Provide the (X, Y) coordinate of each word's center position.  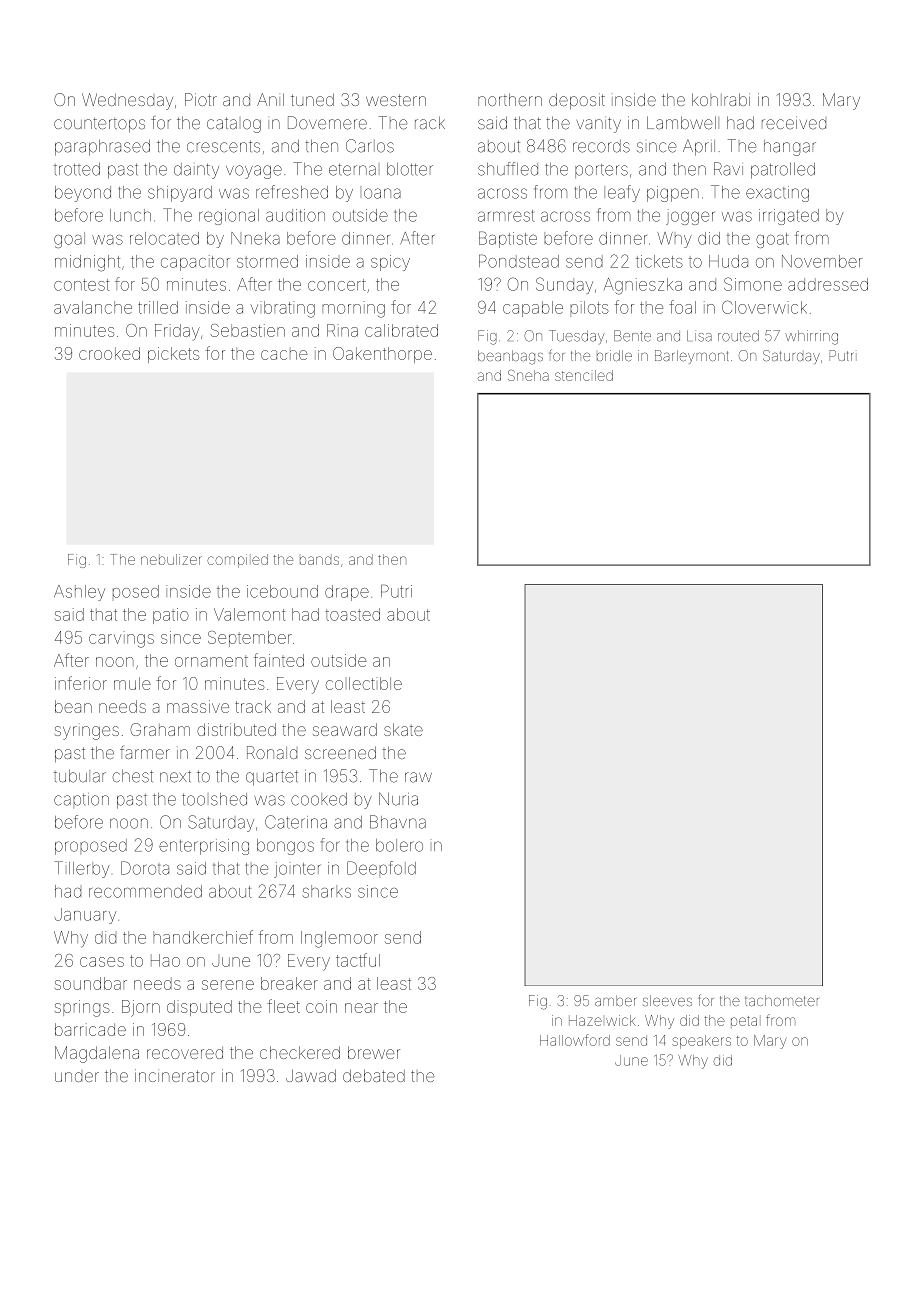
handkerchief (203, 937)
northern (510, 99)
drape (347, 593)
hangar (790, 148)
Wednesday (127, 101)
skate (403, 729)
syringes (87, 733)
